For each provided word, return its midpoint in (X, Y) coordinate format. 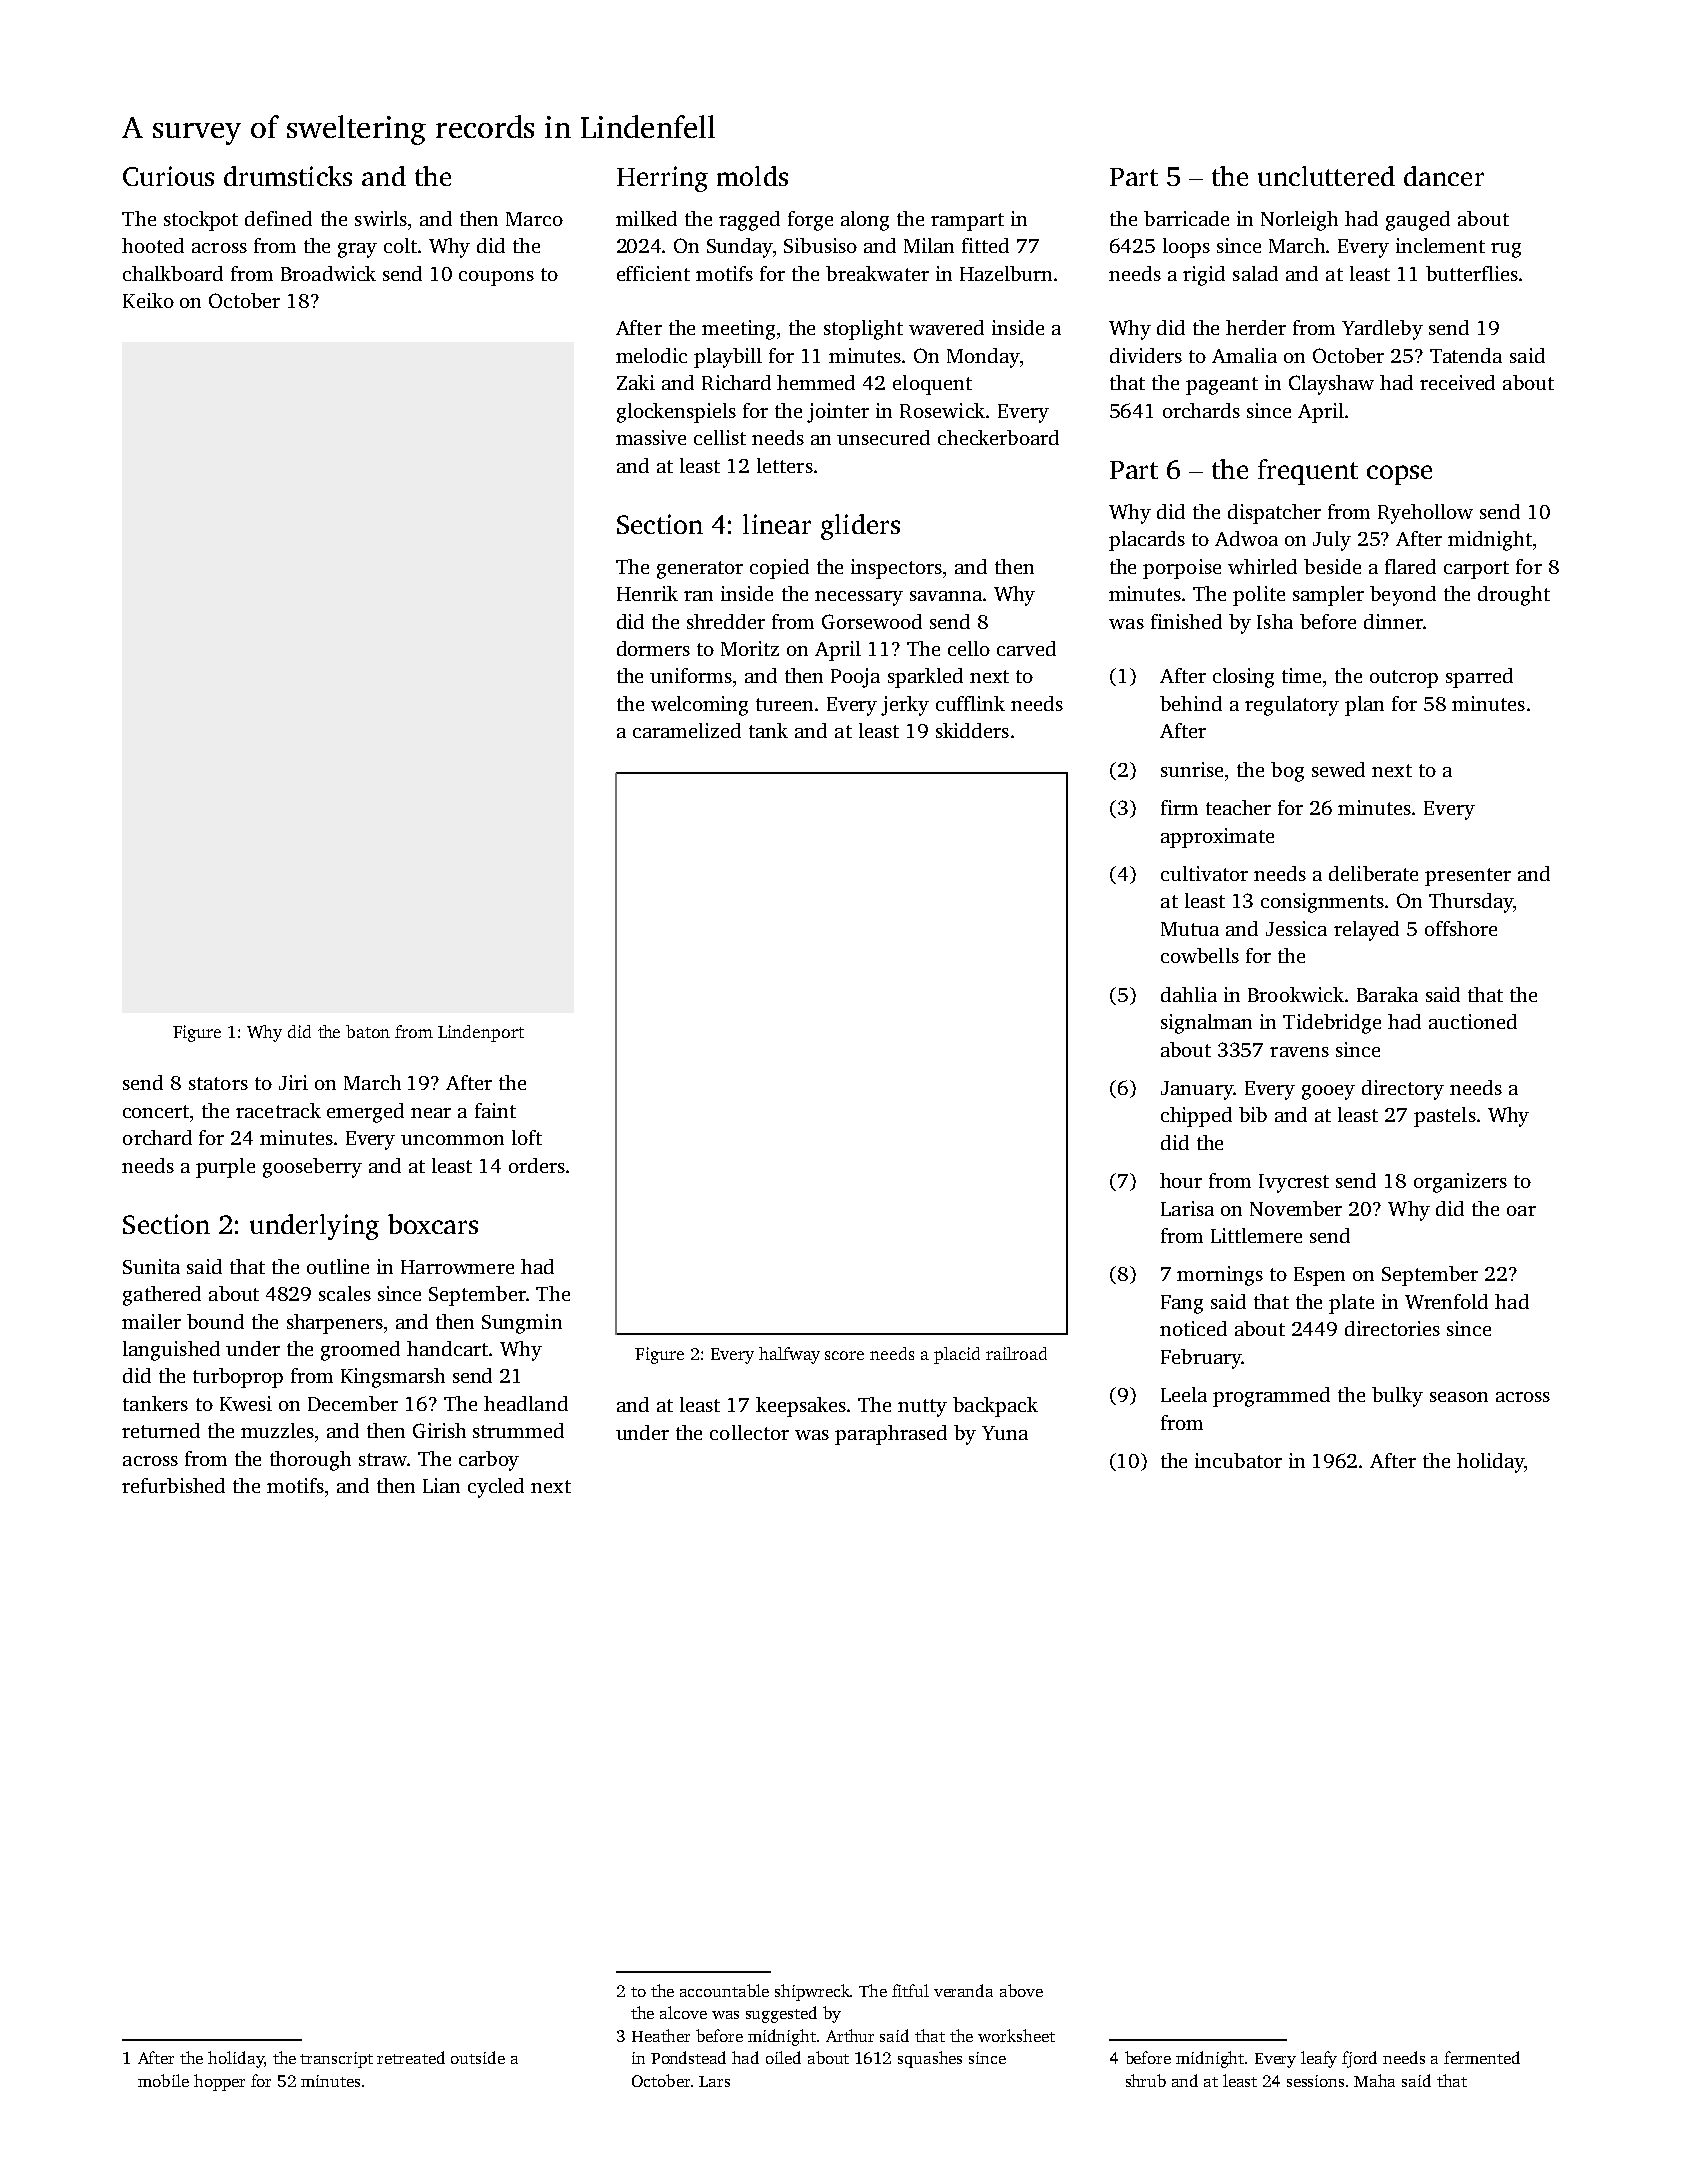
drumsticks (288, 176)
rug (1506, 250)
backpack (995, 1407)
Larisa (1187, 1208)
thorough (310, 1461)
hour (1181, 1180)
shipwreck (812, 1992)
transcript (336, 2060)
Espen (1319, 1276)
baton (368, 1031)
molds (752, 176)
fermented (1482, 2057)
